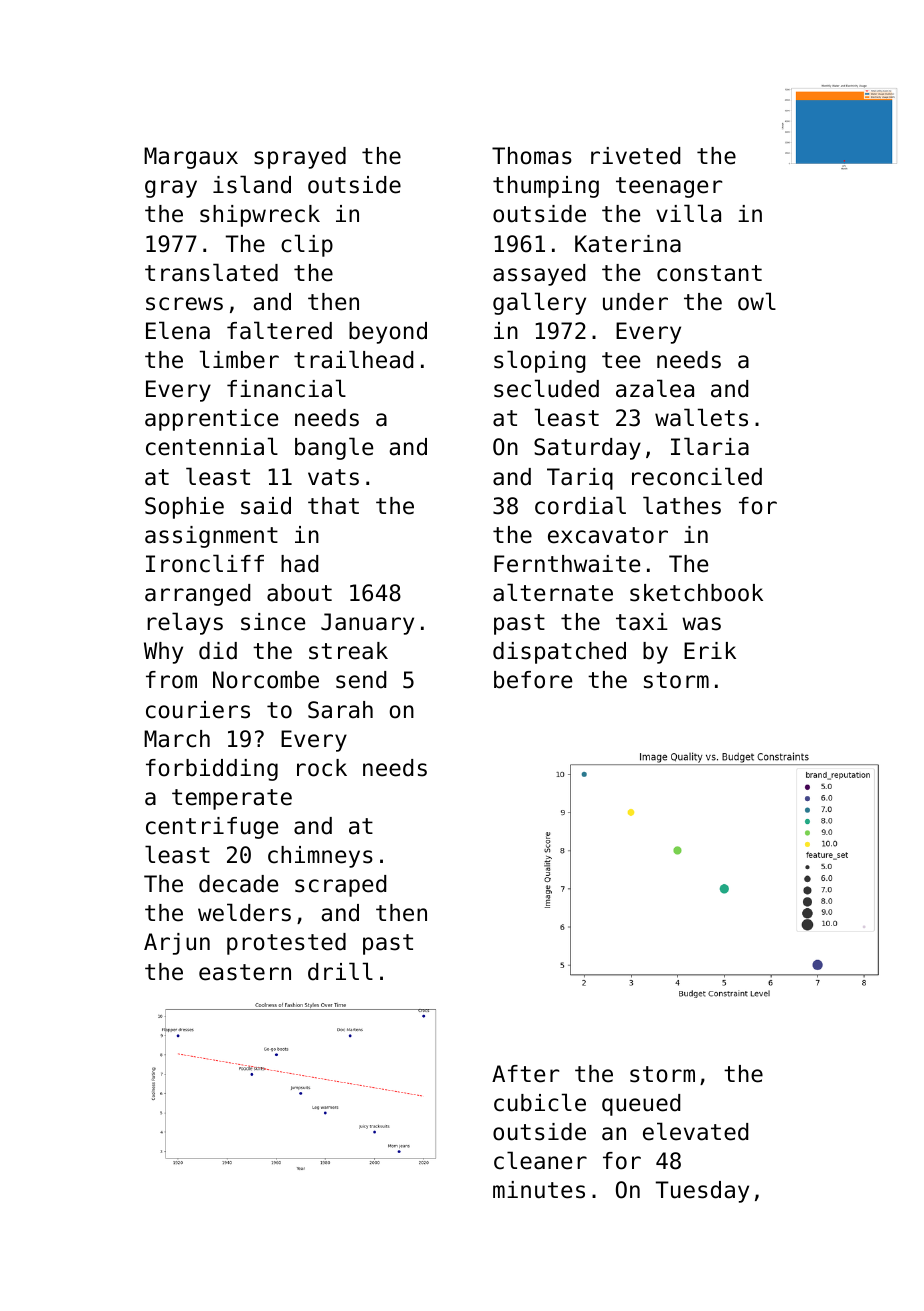 This screenshot has height=1311, width=924. I want to click on elevated, so click(695, 1131).
